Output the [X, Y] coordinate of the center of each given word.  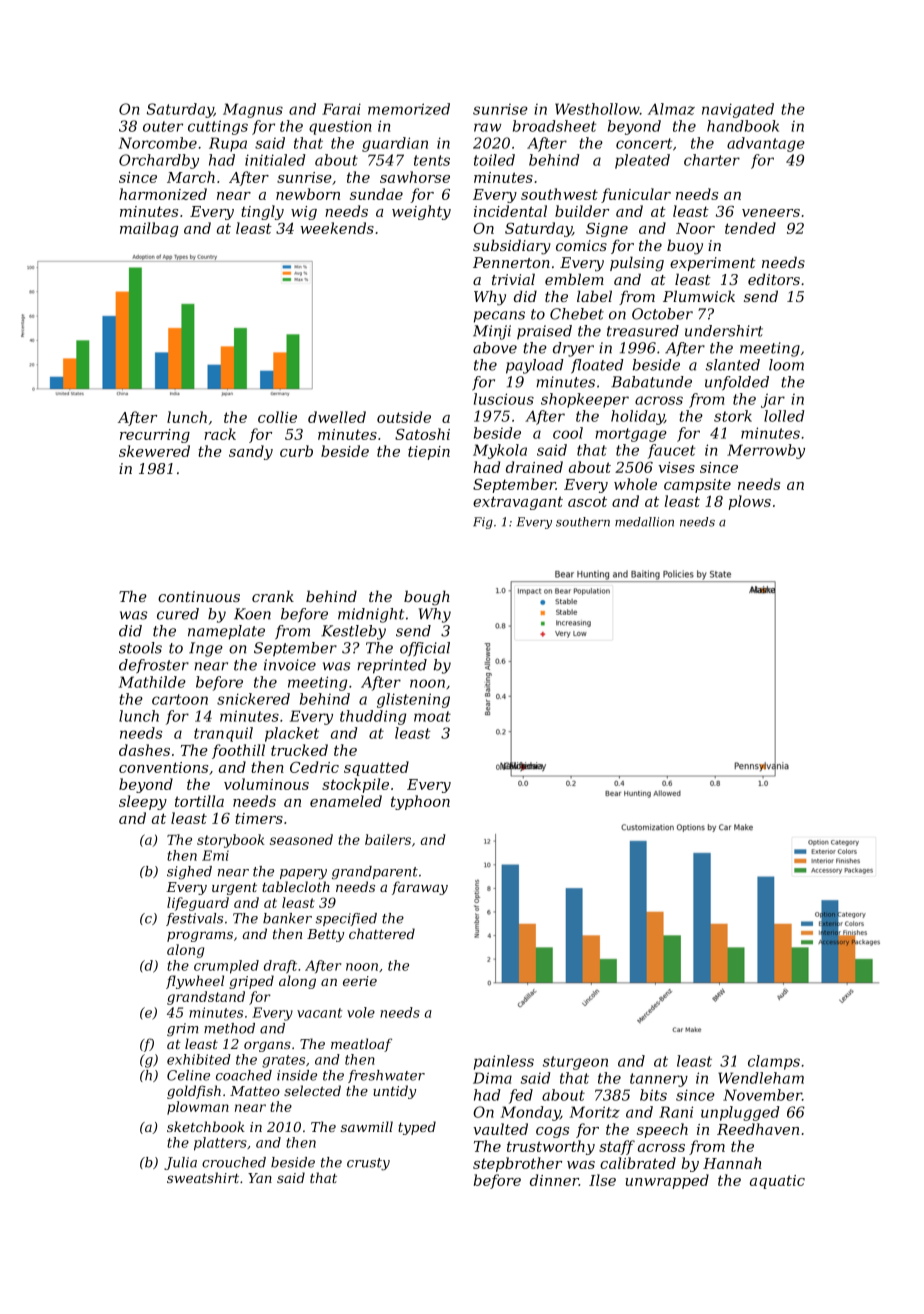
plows [750, 502]
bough [427, 598]
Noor [695, 228]
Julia [180, 1163]
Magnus [253, 110]
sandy [251, 452]
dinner [554, 1180]
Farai [341, 109]
